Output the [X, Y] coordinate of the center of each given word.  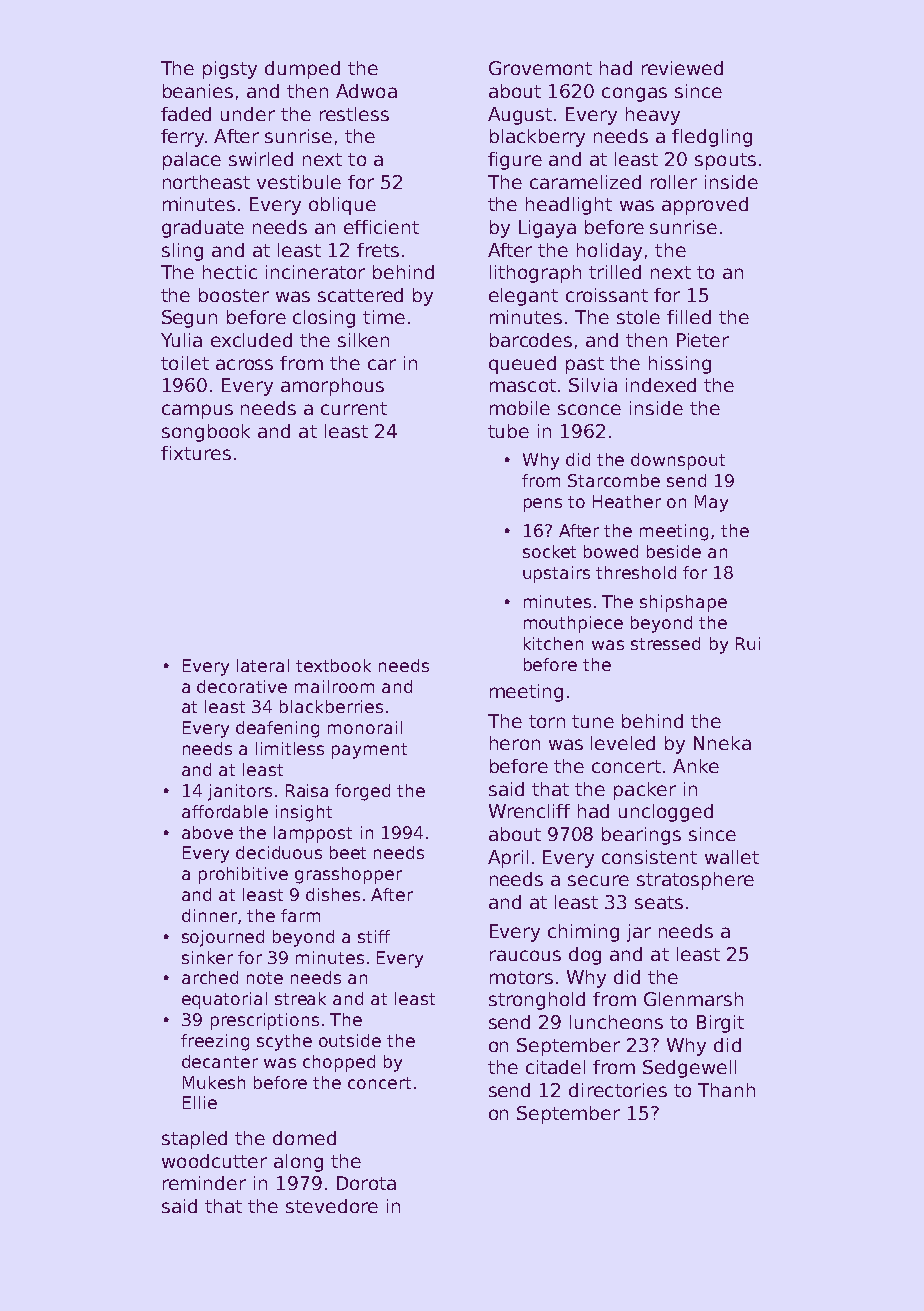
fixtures [196, 453]
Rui [748, 643]
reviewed [682, 68]
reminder [204, 1183]
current [354, 408]
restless [354, 114]
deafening [277, 729]
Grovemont [540, 68]
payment [369, 751]
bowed [611, 551]
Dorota [366, 1183]
